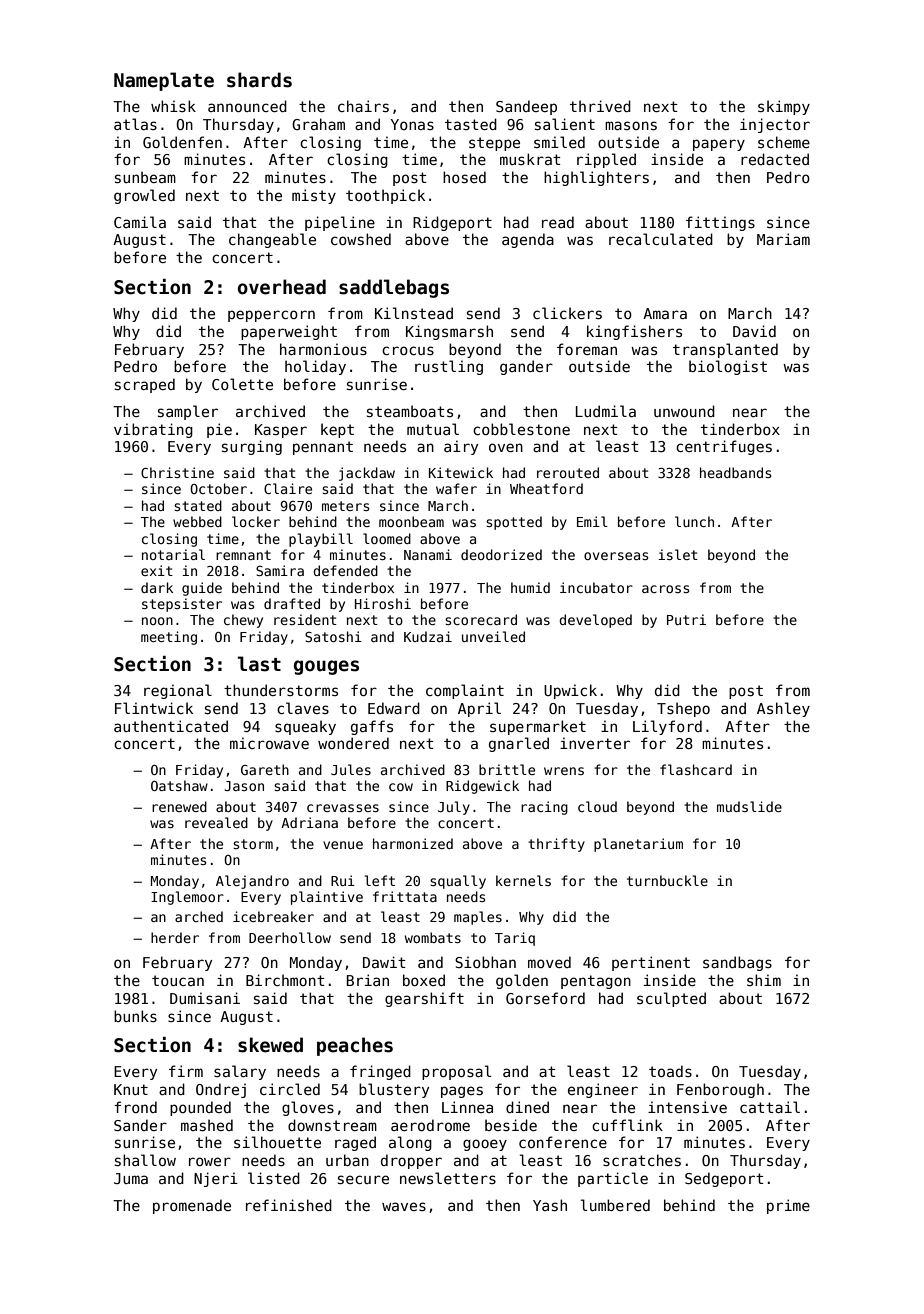  Describe the element at coordinates (530, 587) in the image. I see `humid` at that location.
